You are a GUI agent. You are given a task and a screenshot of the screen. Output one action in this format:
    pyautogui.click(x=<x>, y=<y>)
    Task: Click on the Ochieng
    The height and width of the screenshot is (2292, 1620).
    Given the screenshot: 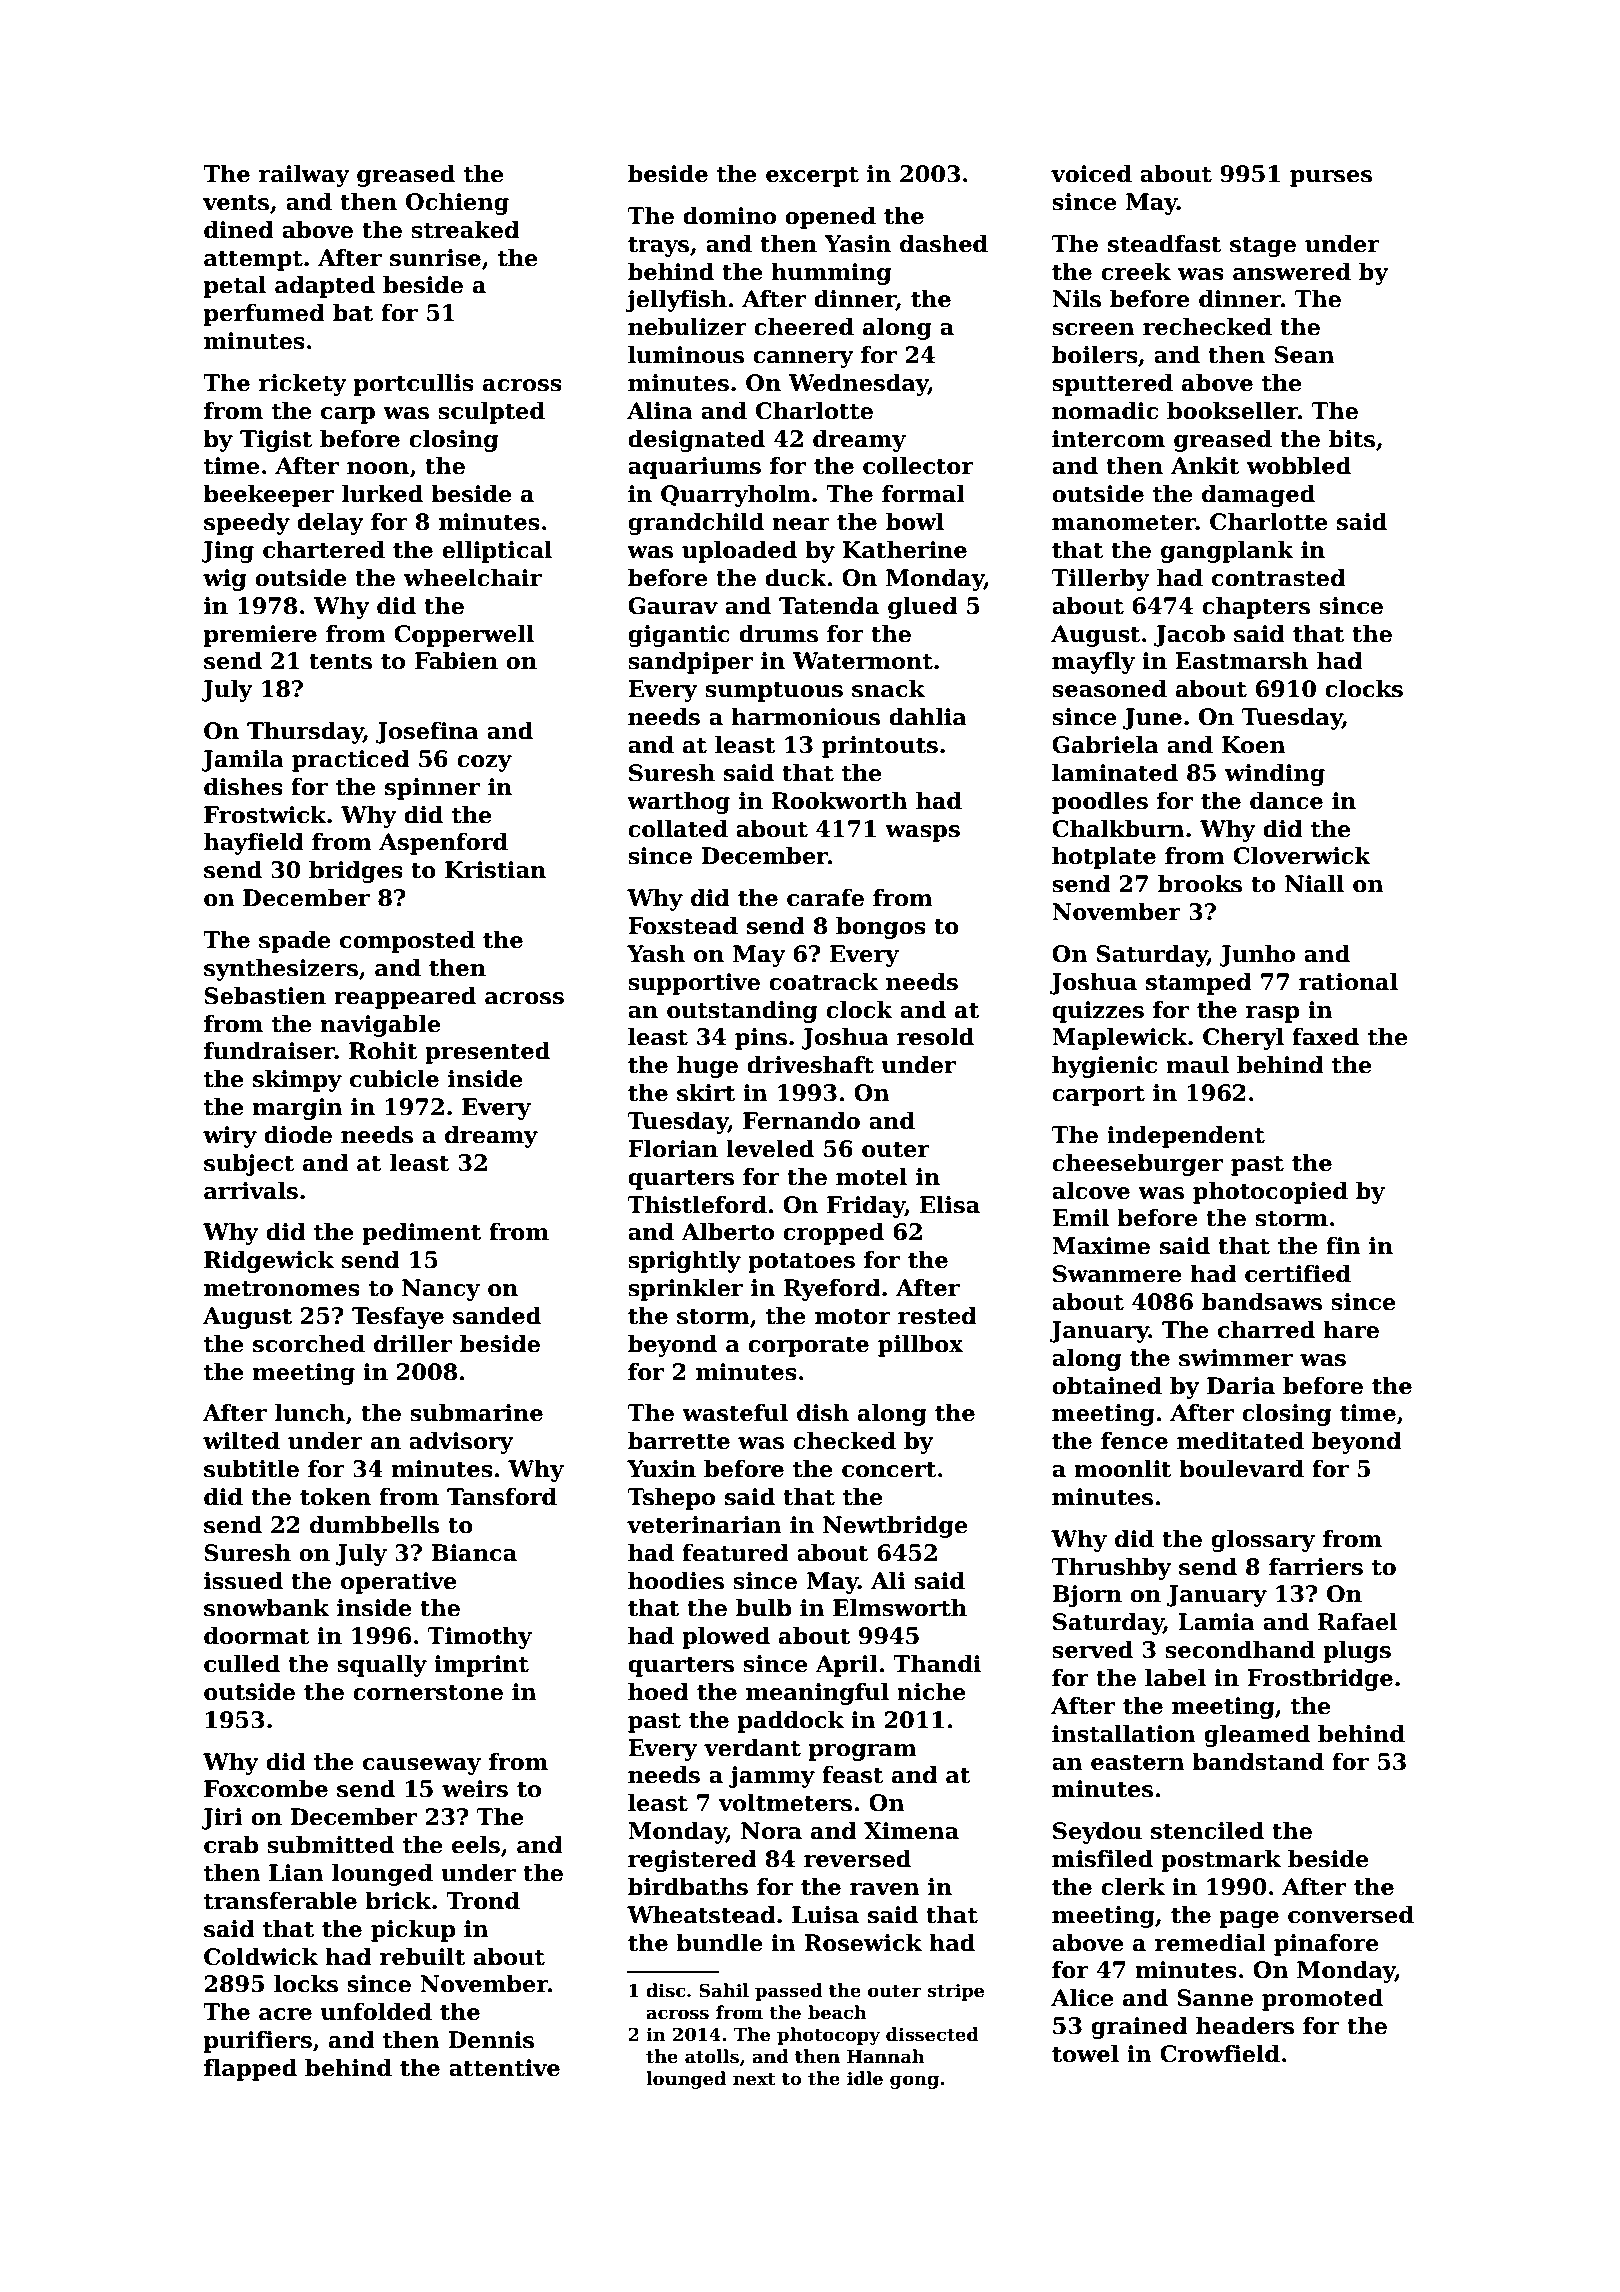 What is the action you would take?
    pyautogui.click(x=457, y=204)
